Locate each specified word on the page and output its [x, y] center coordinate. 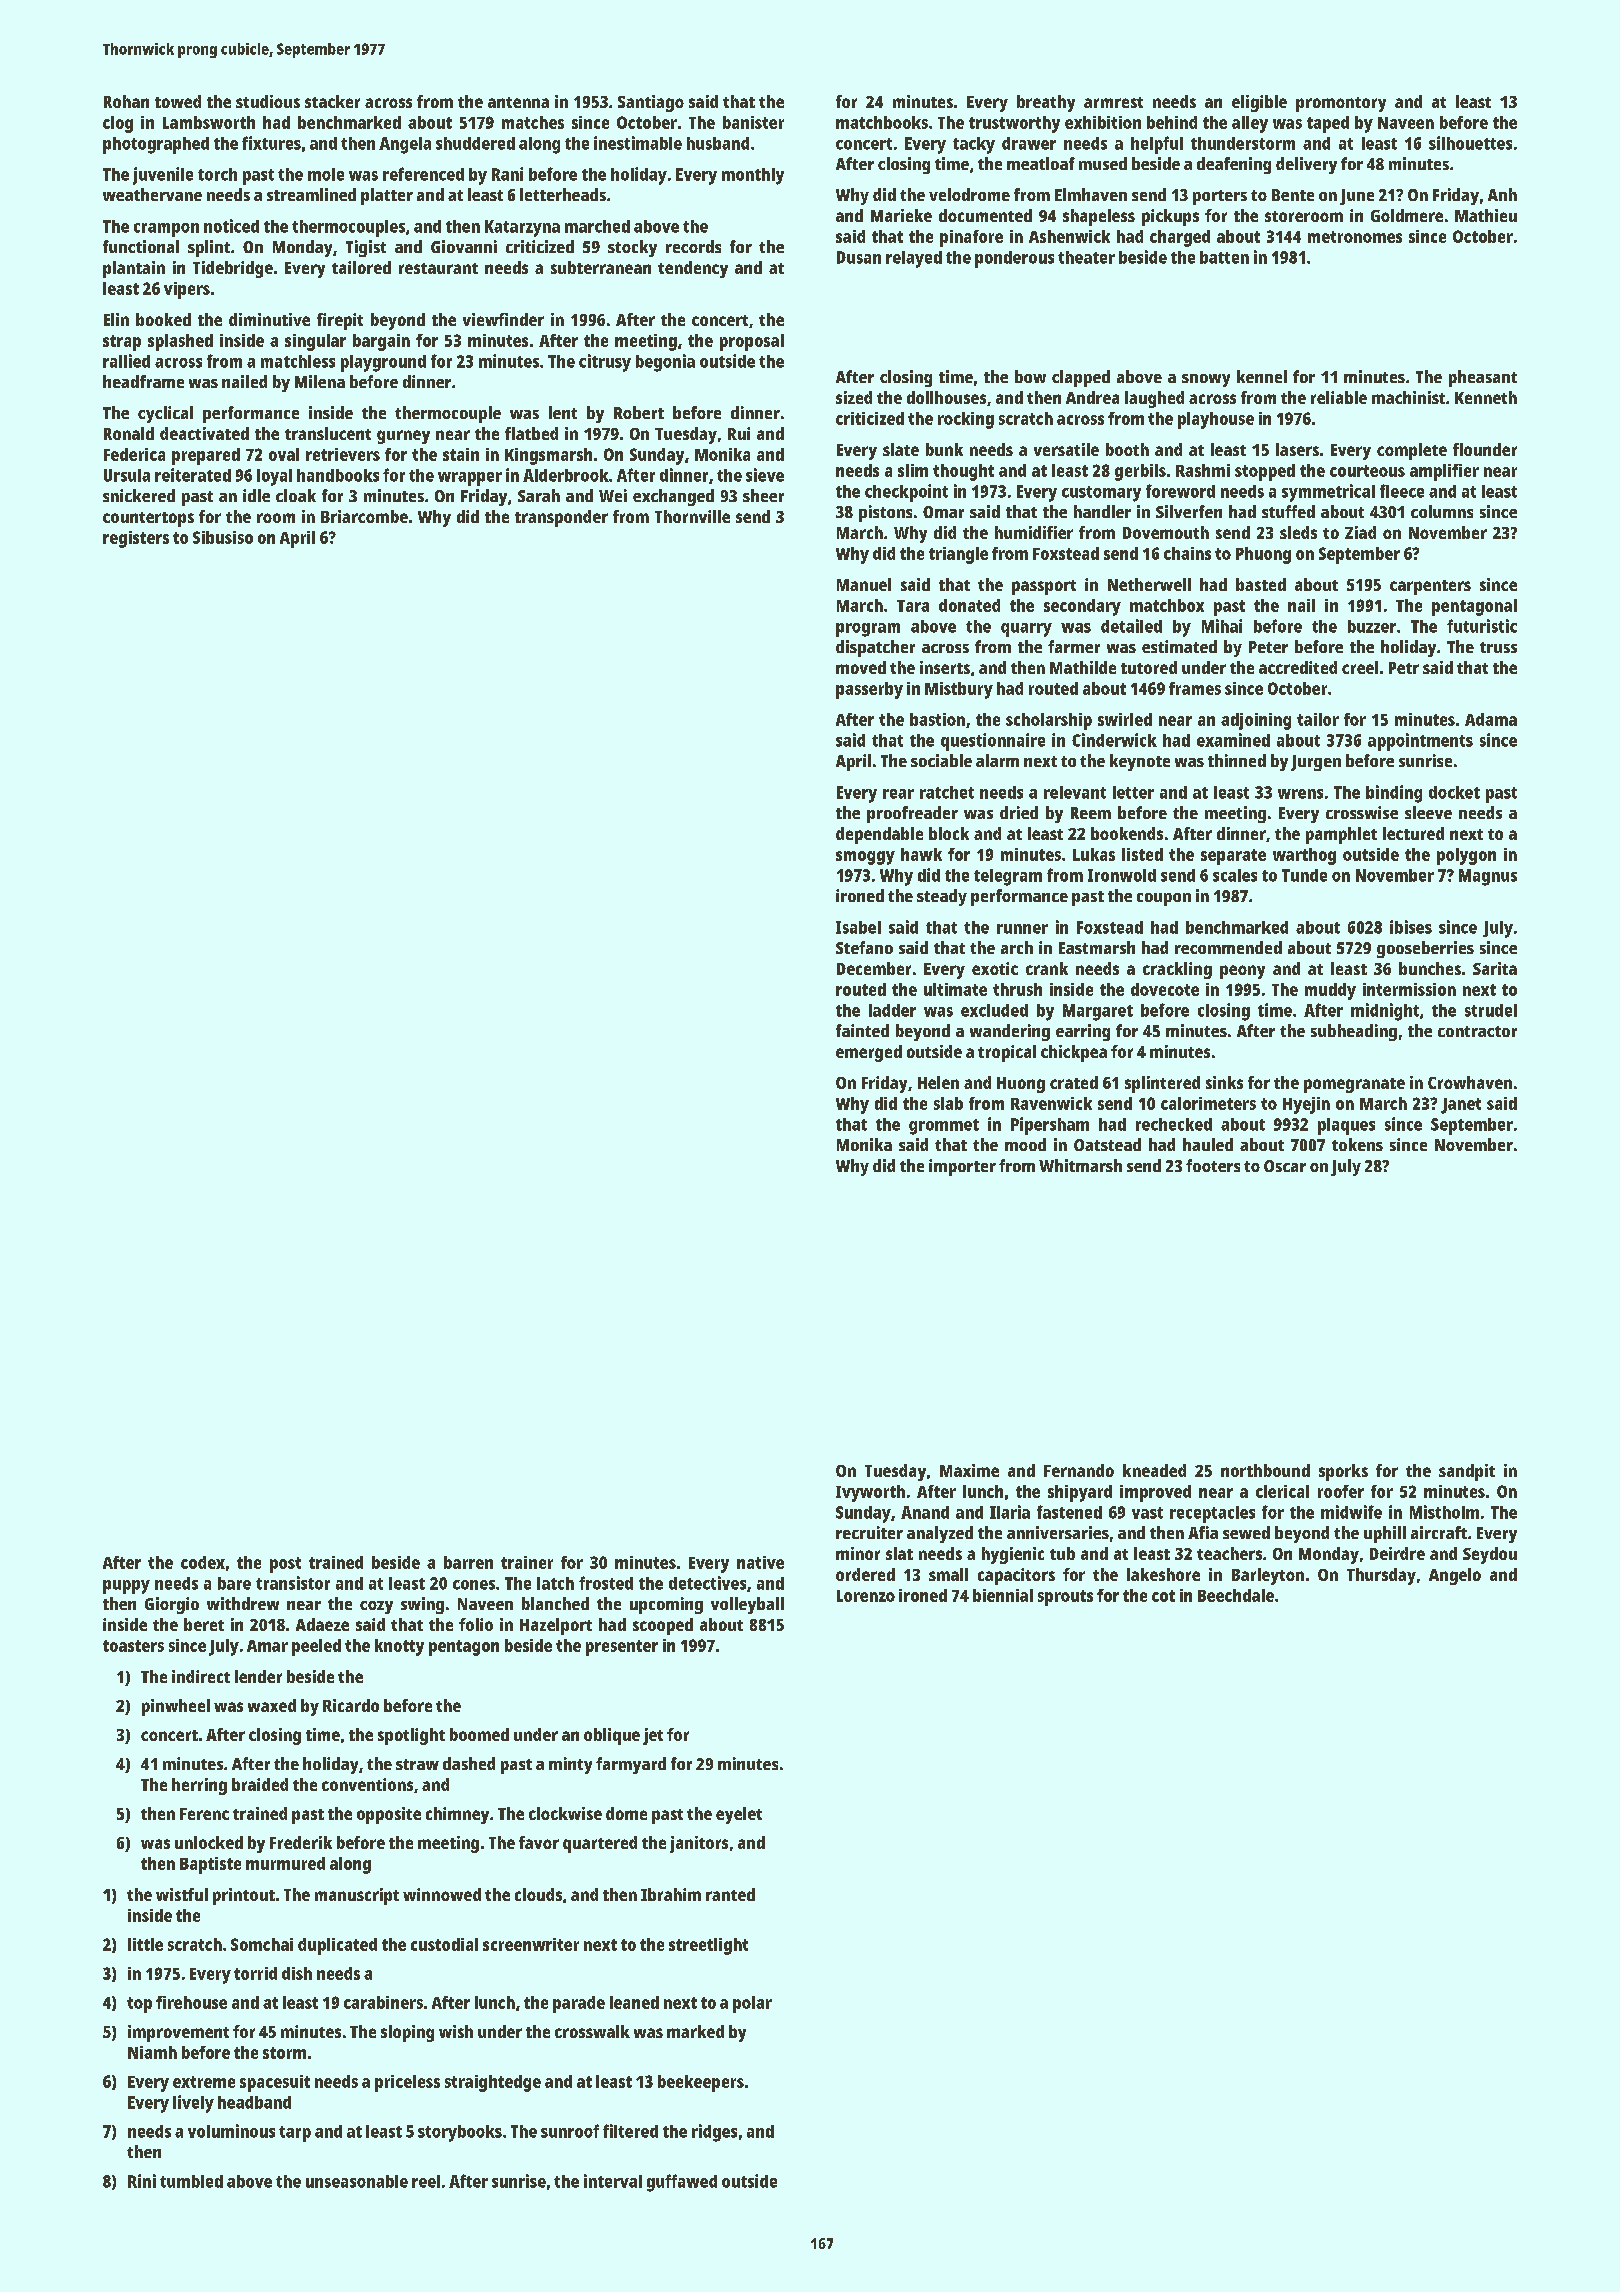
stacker [332, 101]
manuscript [357, 1896]
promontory [1341, 104]
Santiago [651, 103]
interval [613, 2181]
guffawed [682, 2183]
